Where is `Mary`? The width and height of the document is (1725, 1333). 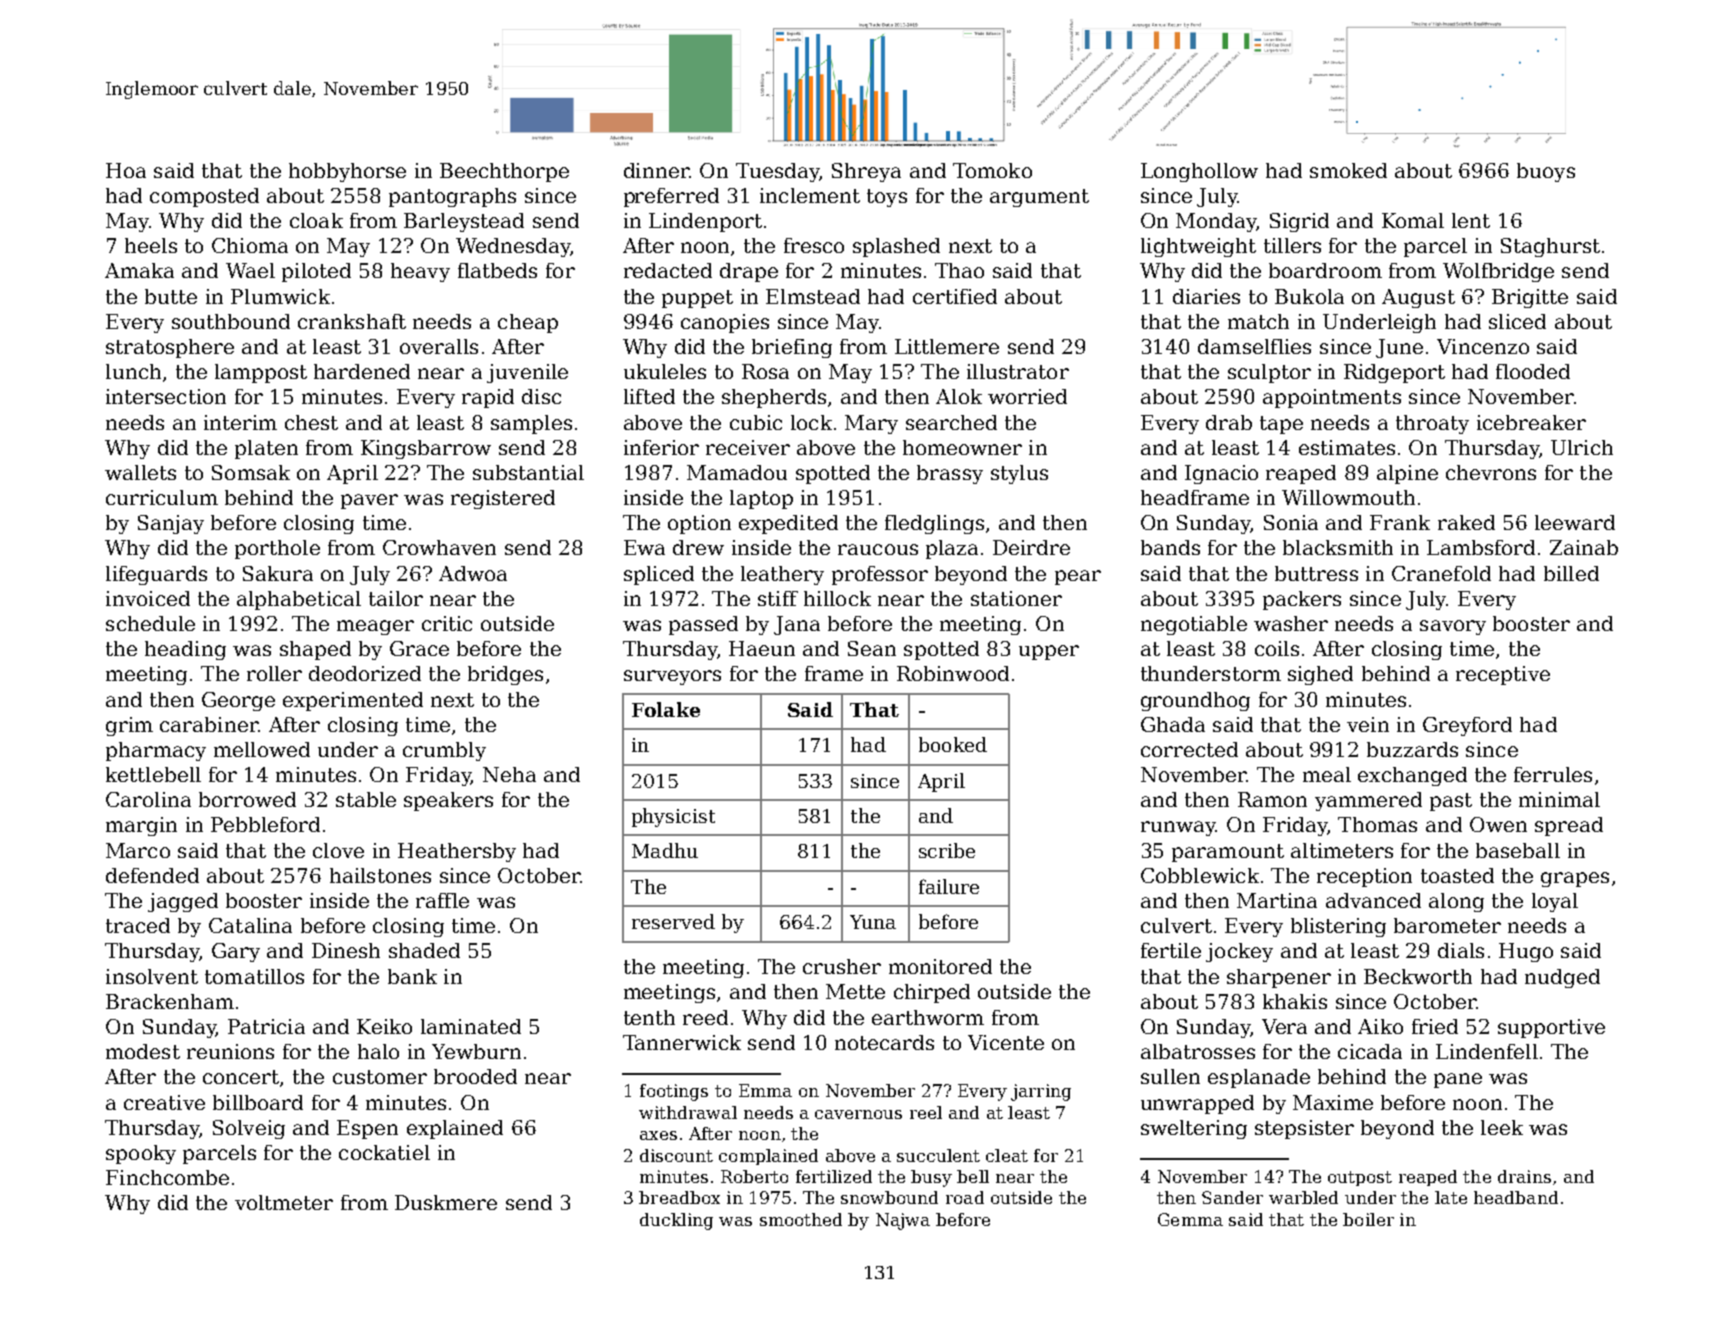
Mary is located at coordinates (871, 424).
